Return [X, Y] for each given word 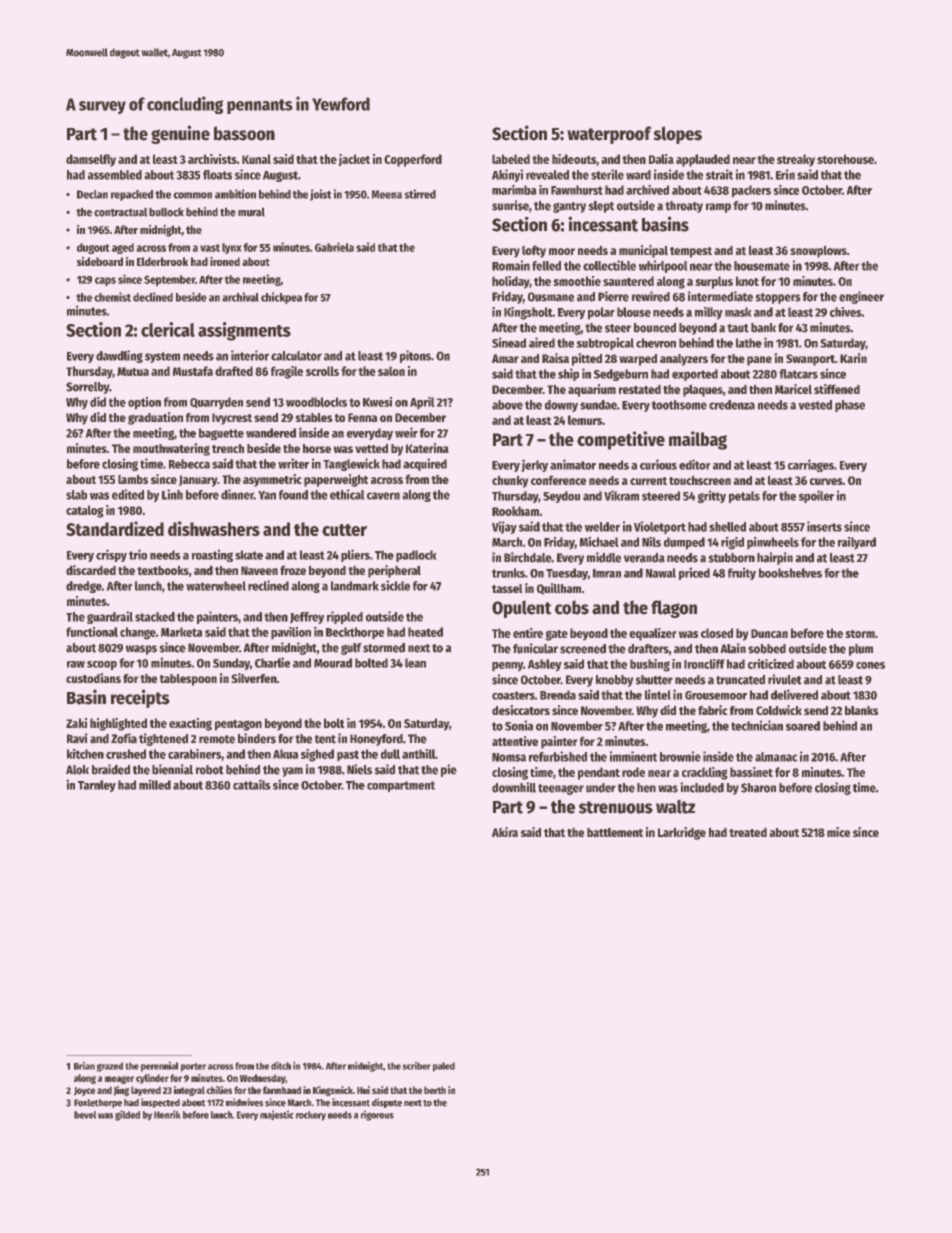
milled [155, 784]
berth [435, 1090]
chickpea [281, 298]
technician [757, 725]
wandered [271, 433]
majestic [277, 1115]
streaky [796, 160]
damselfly [91, 160]
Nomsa [509, 757]
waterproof [609, 135]
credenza [732, 405]
